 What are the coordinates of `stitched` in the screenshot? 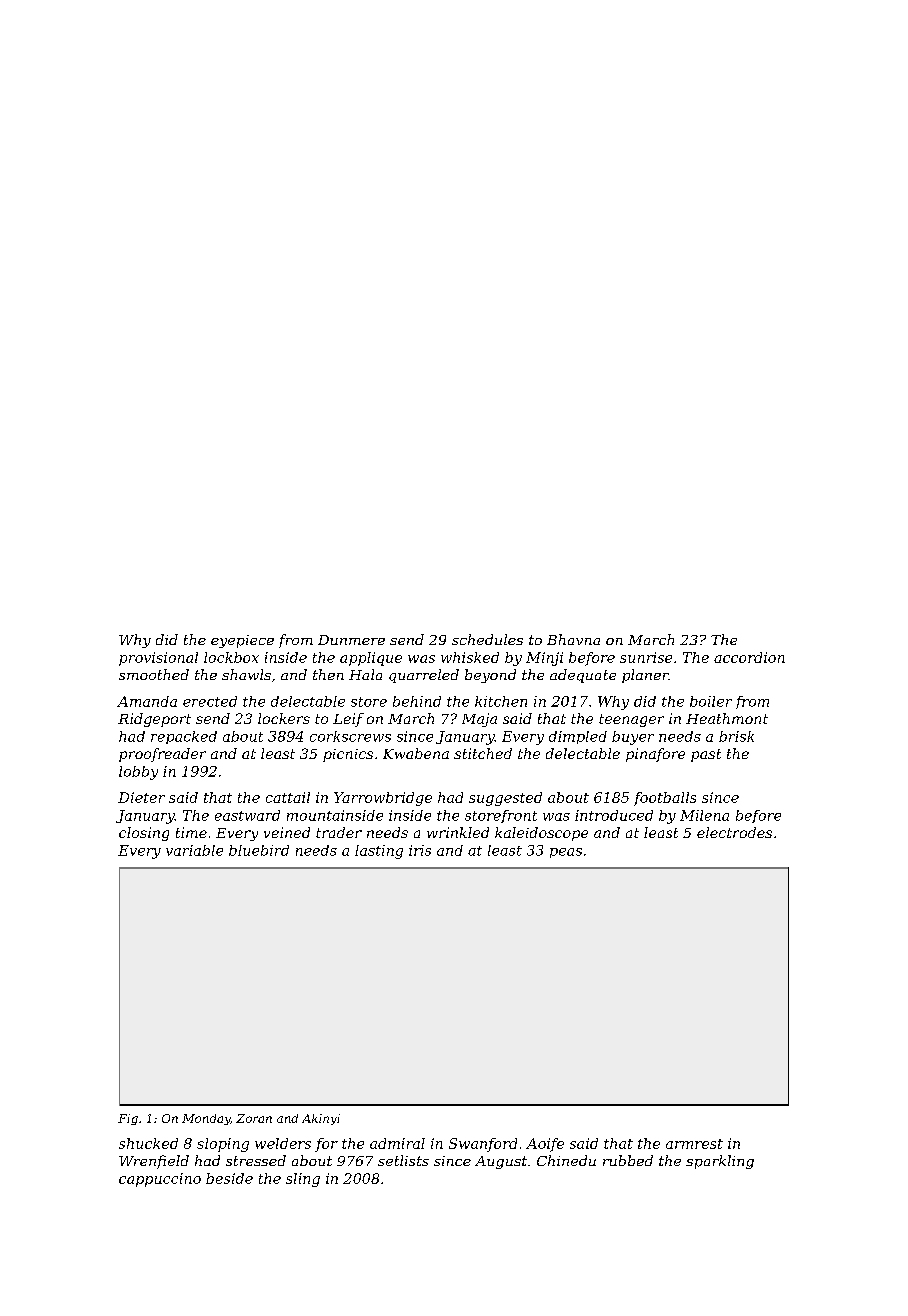 It's located at (483, 753).
